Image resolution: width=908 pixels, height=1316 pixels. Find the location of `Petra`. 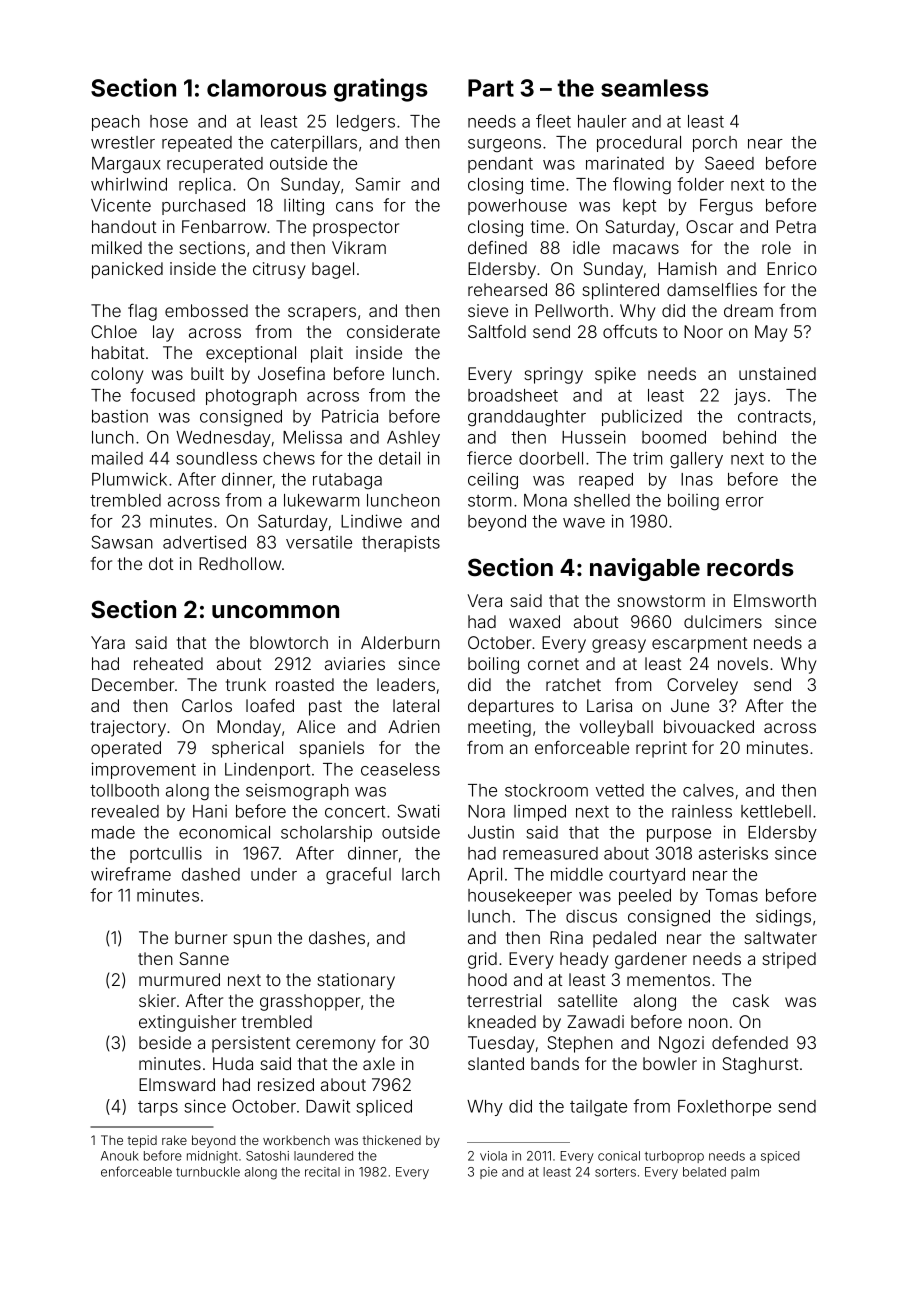

Petra is located at coordinates (796, 226).
